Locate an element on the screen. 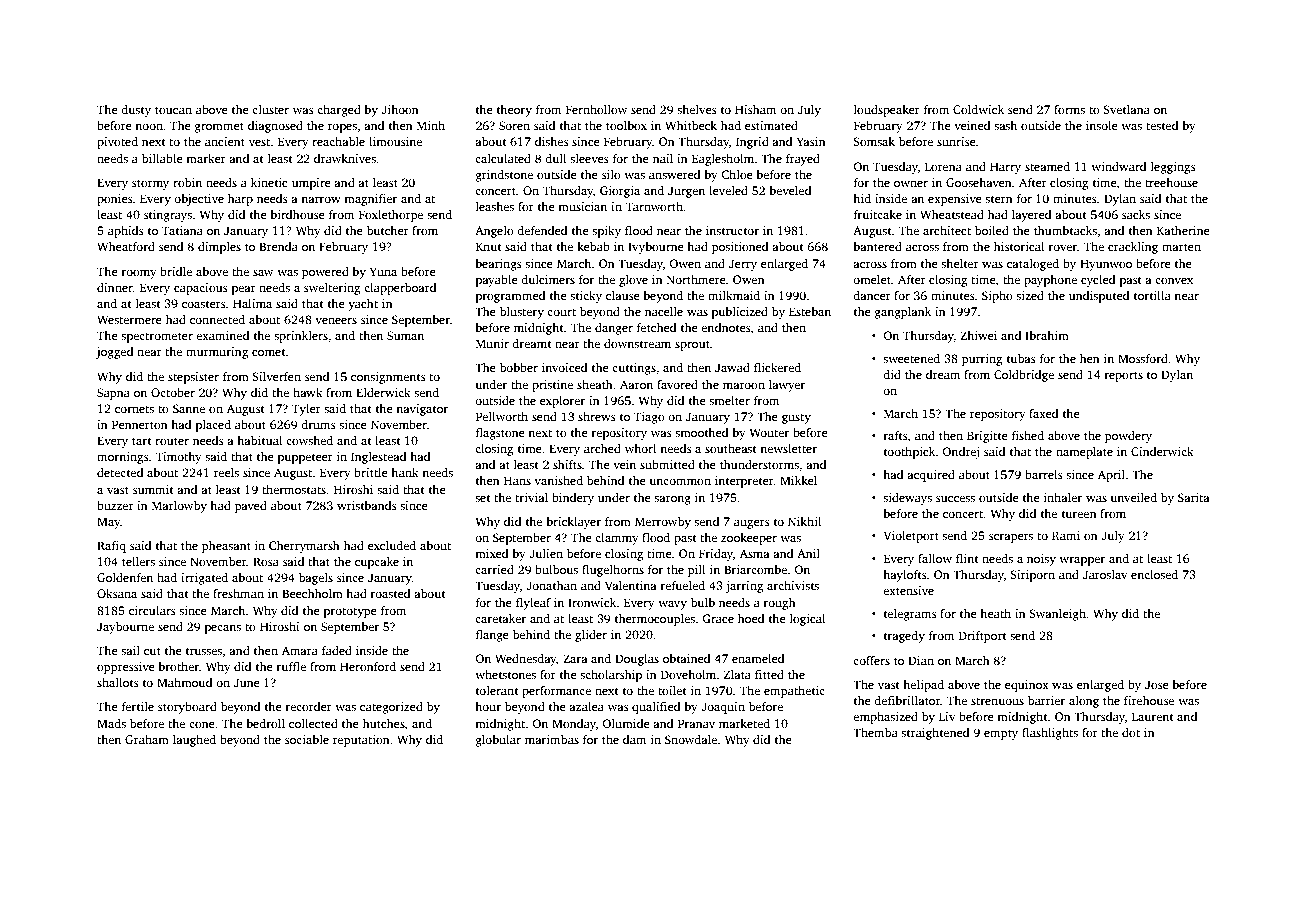 This screenshot has height=924, width=1308. steamed is located at coordinates (1047, 166).
